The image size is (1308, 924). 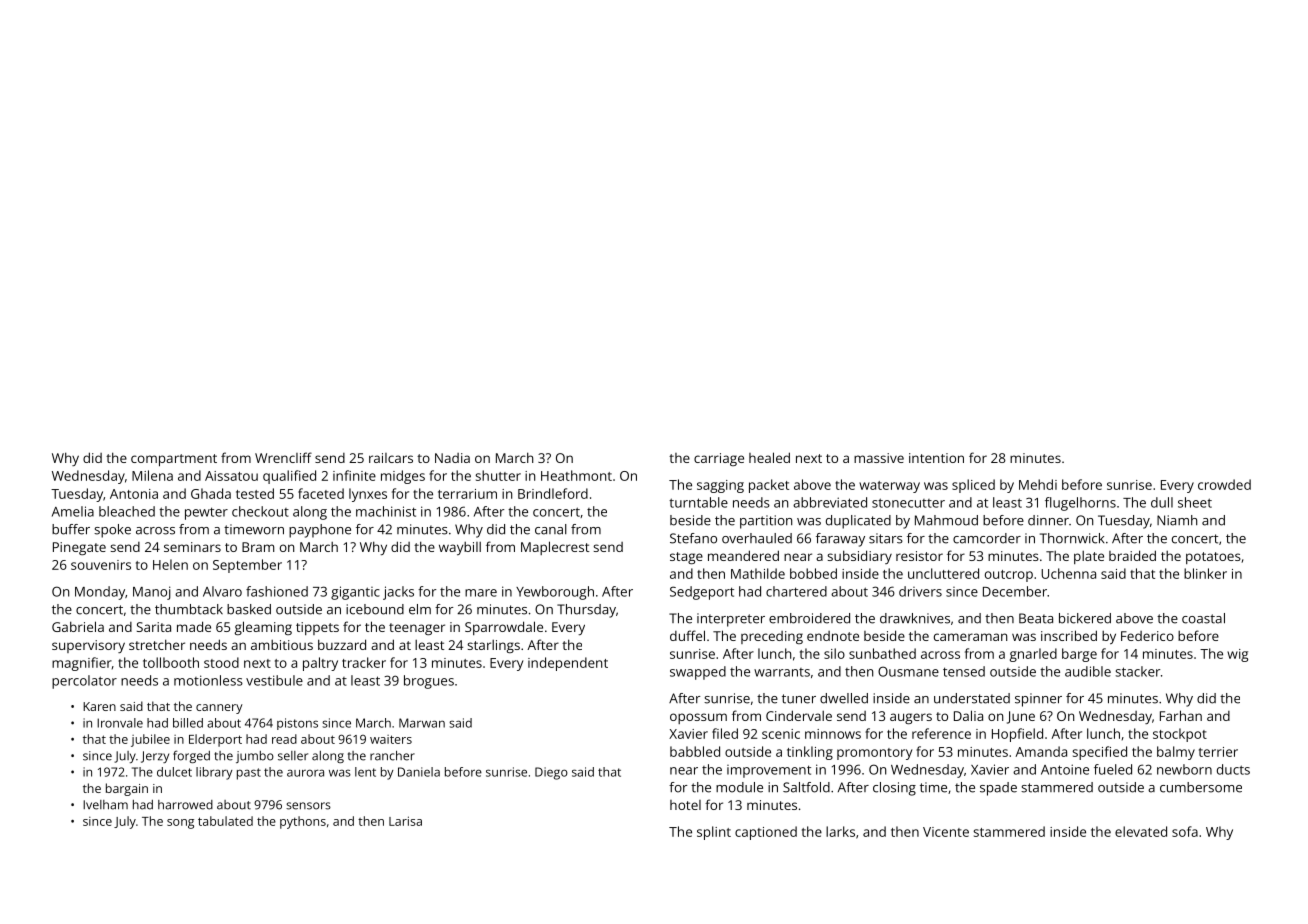 I want to click on stacker, so click(x=1138, y=671).
